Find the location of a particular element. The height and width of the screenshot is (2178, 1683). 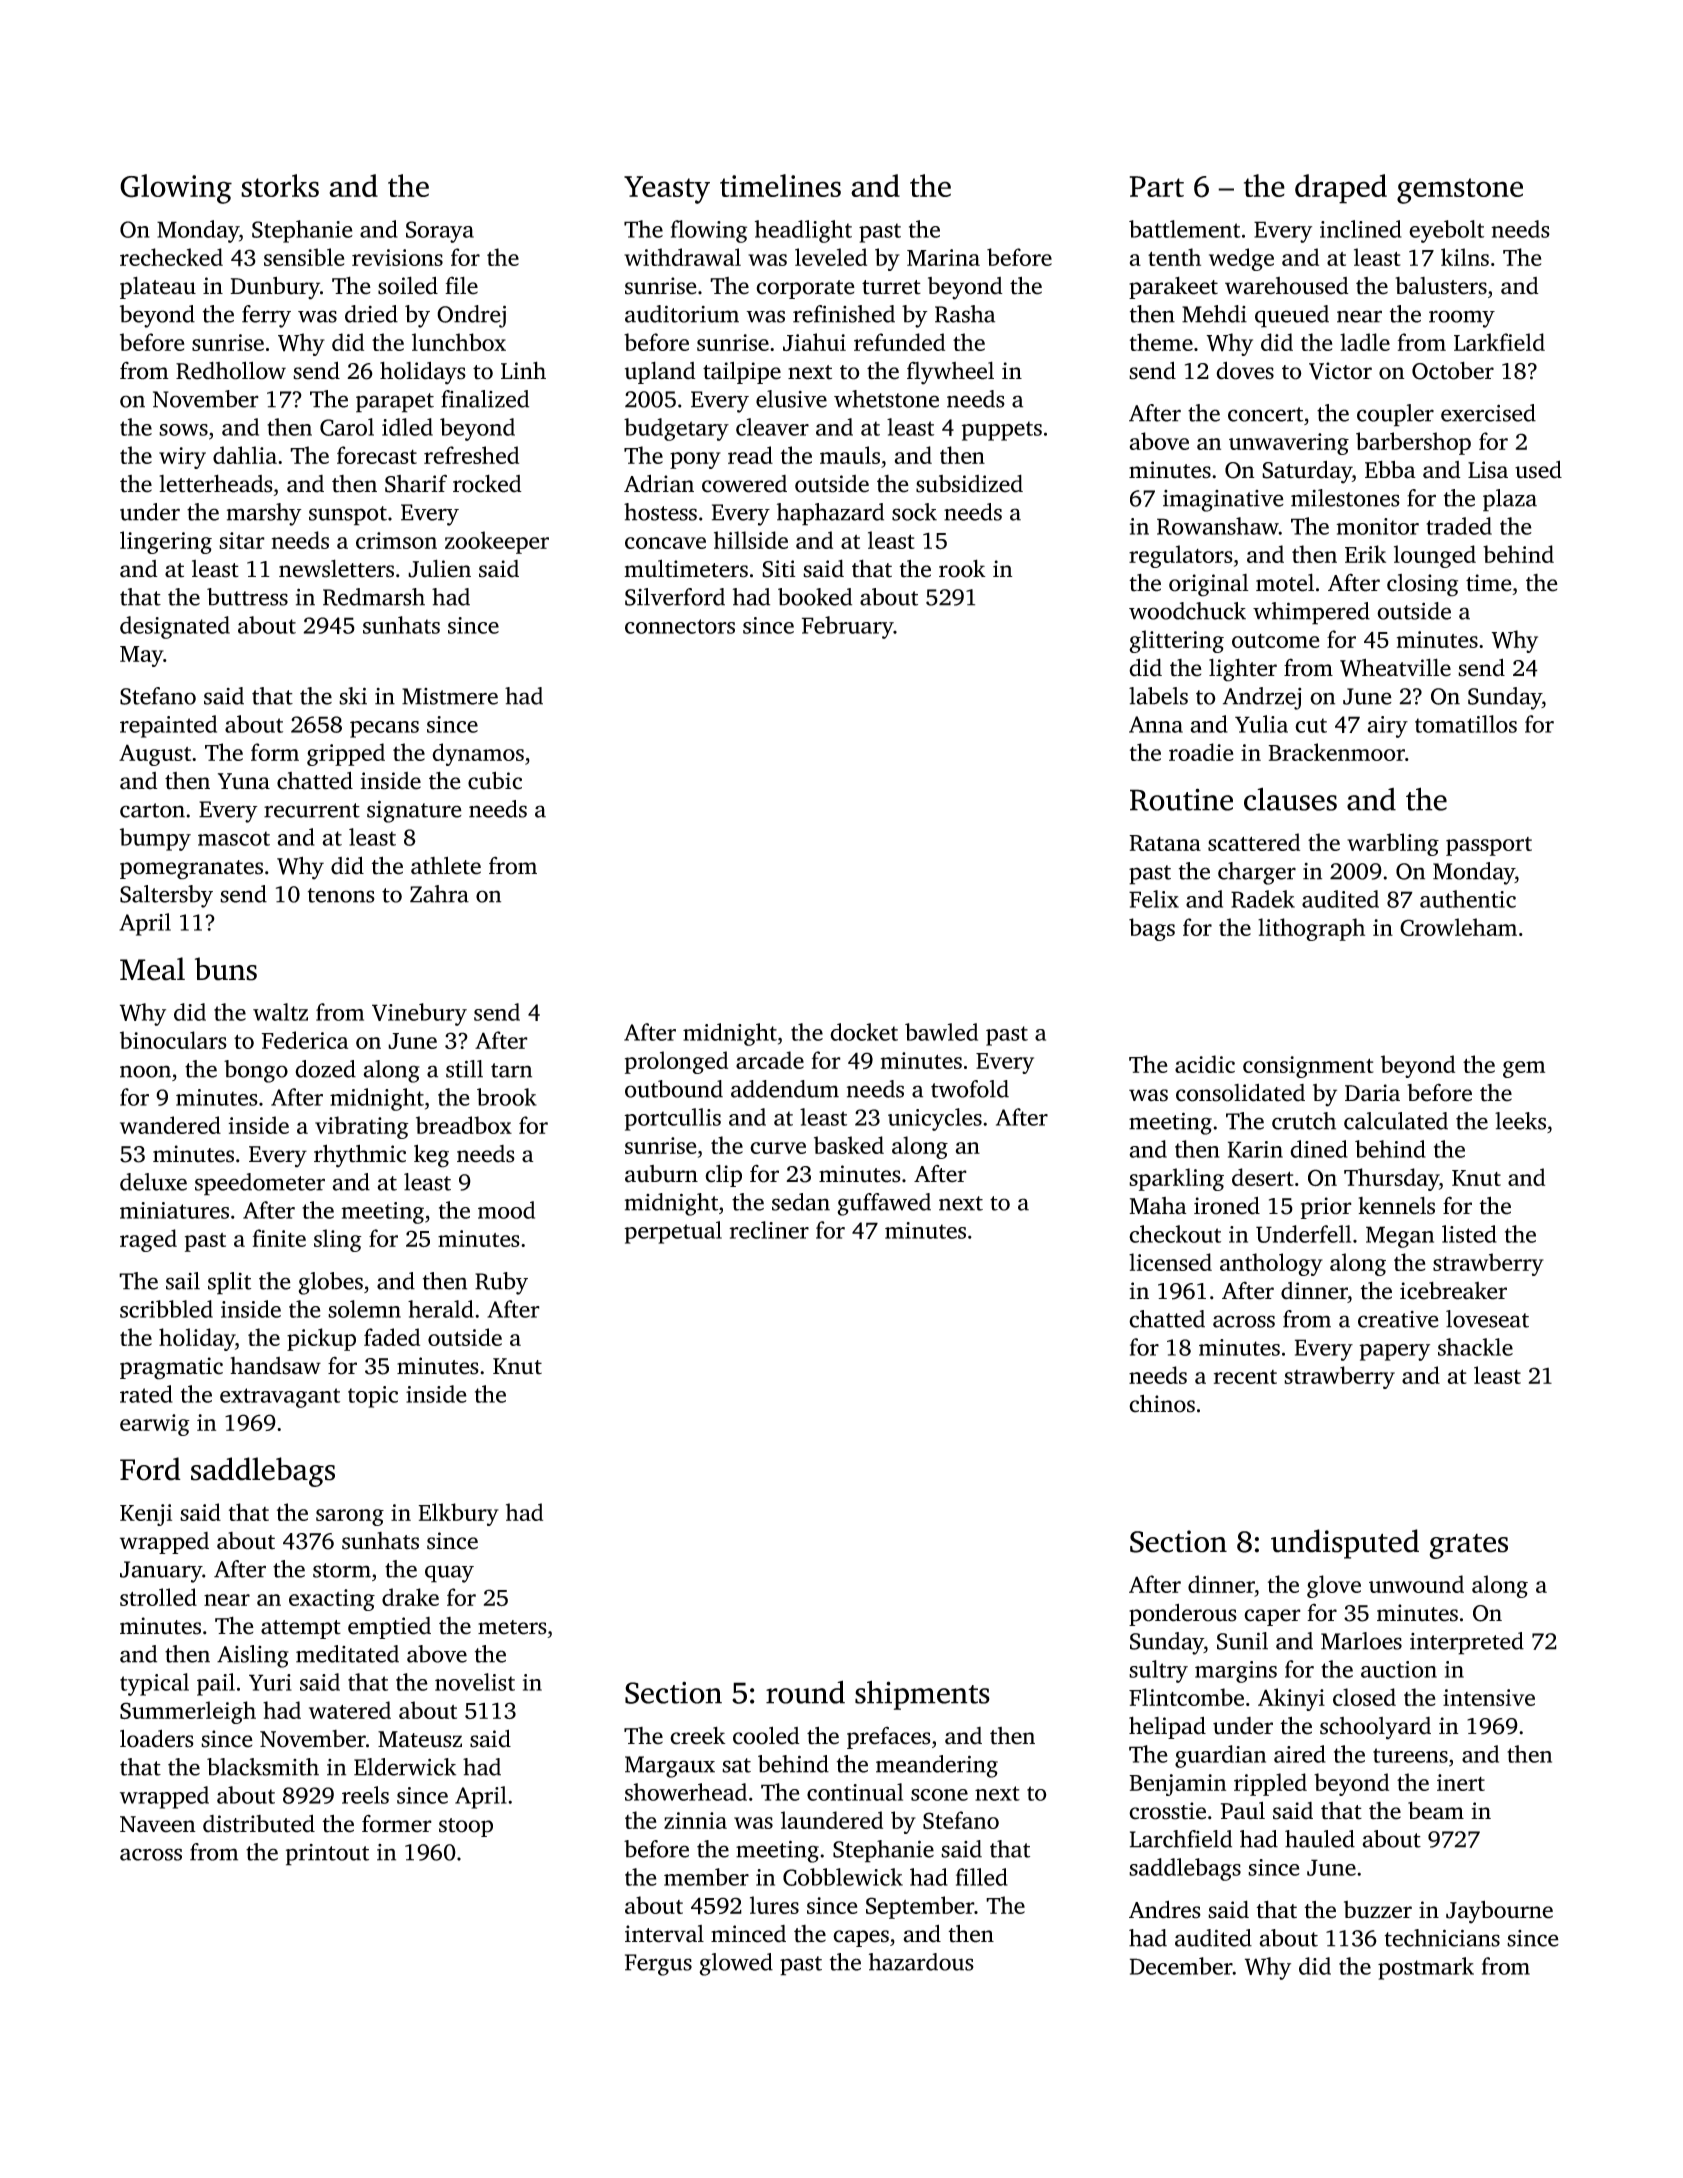

puppets is located at coordinates (1001, 431).
